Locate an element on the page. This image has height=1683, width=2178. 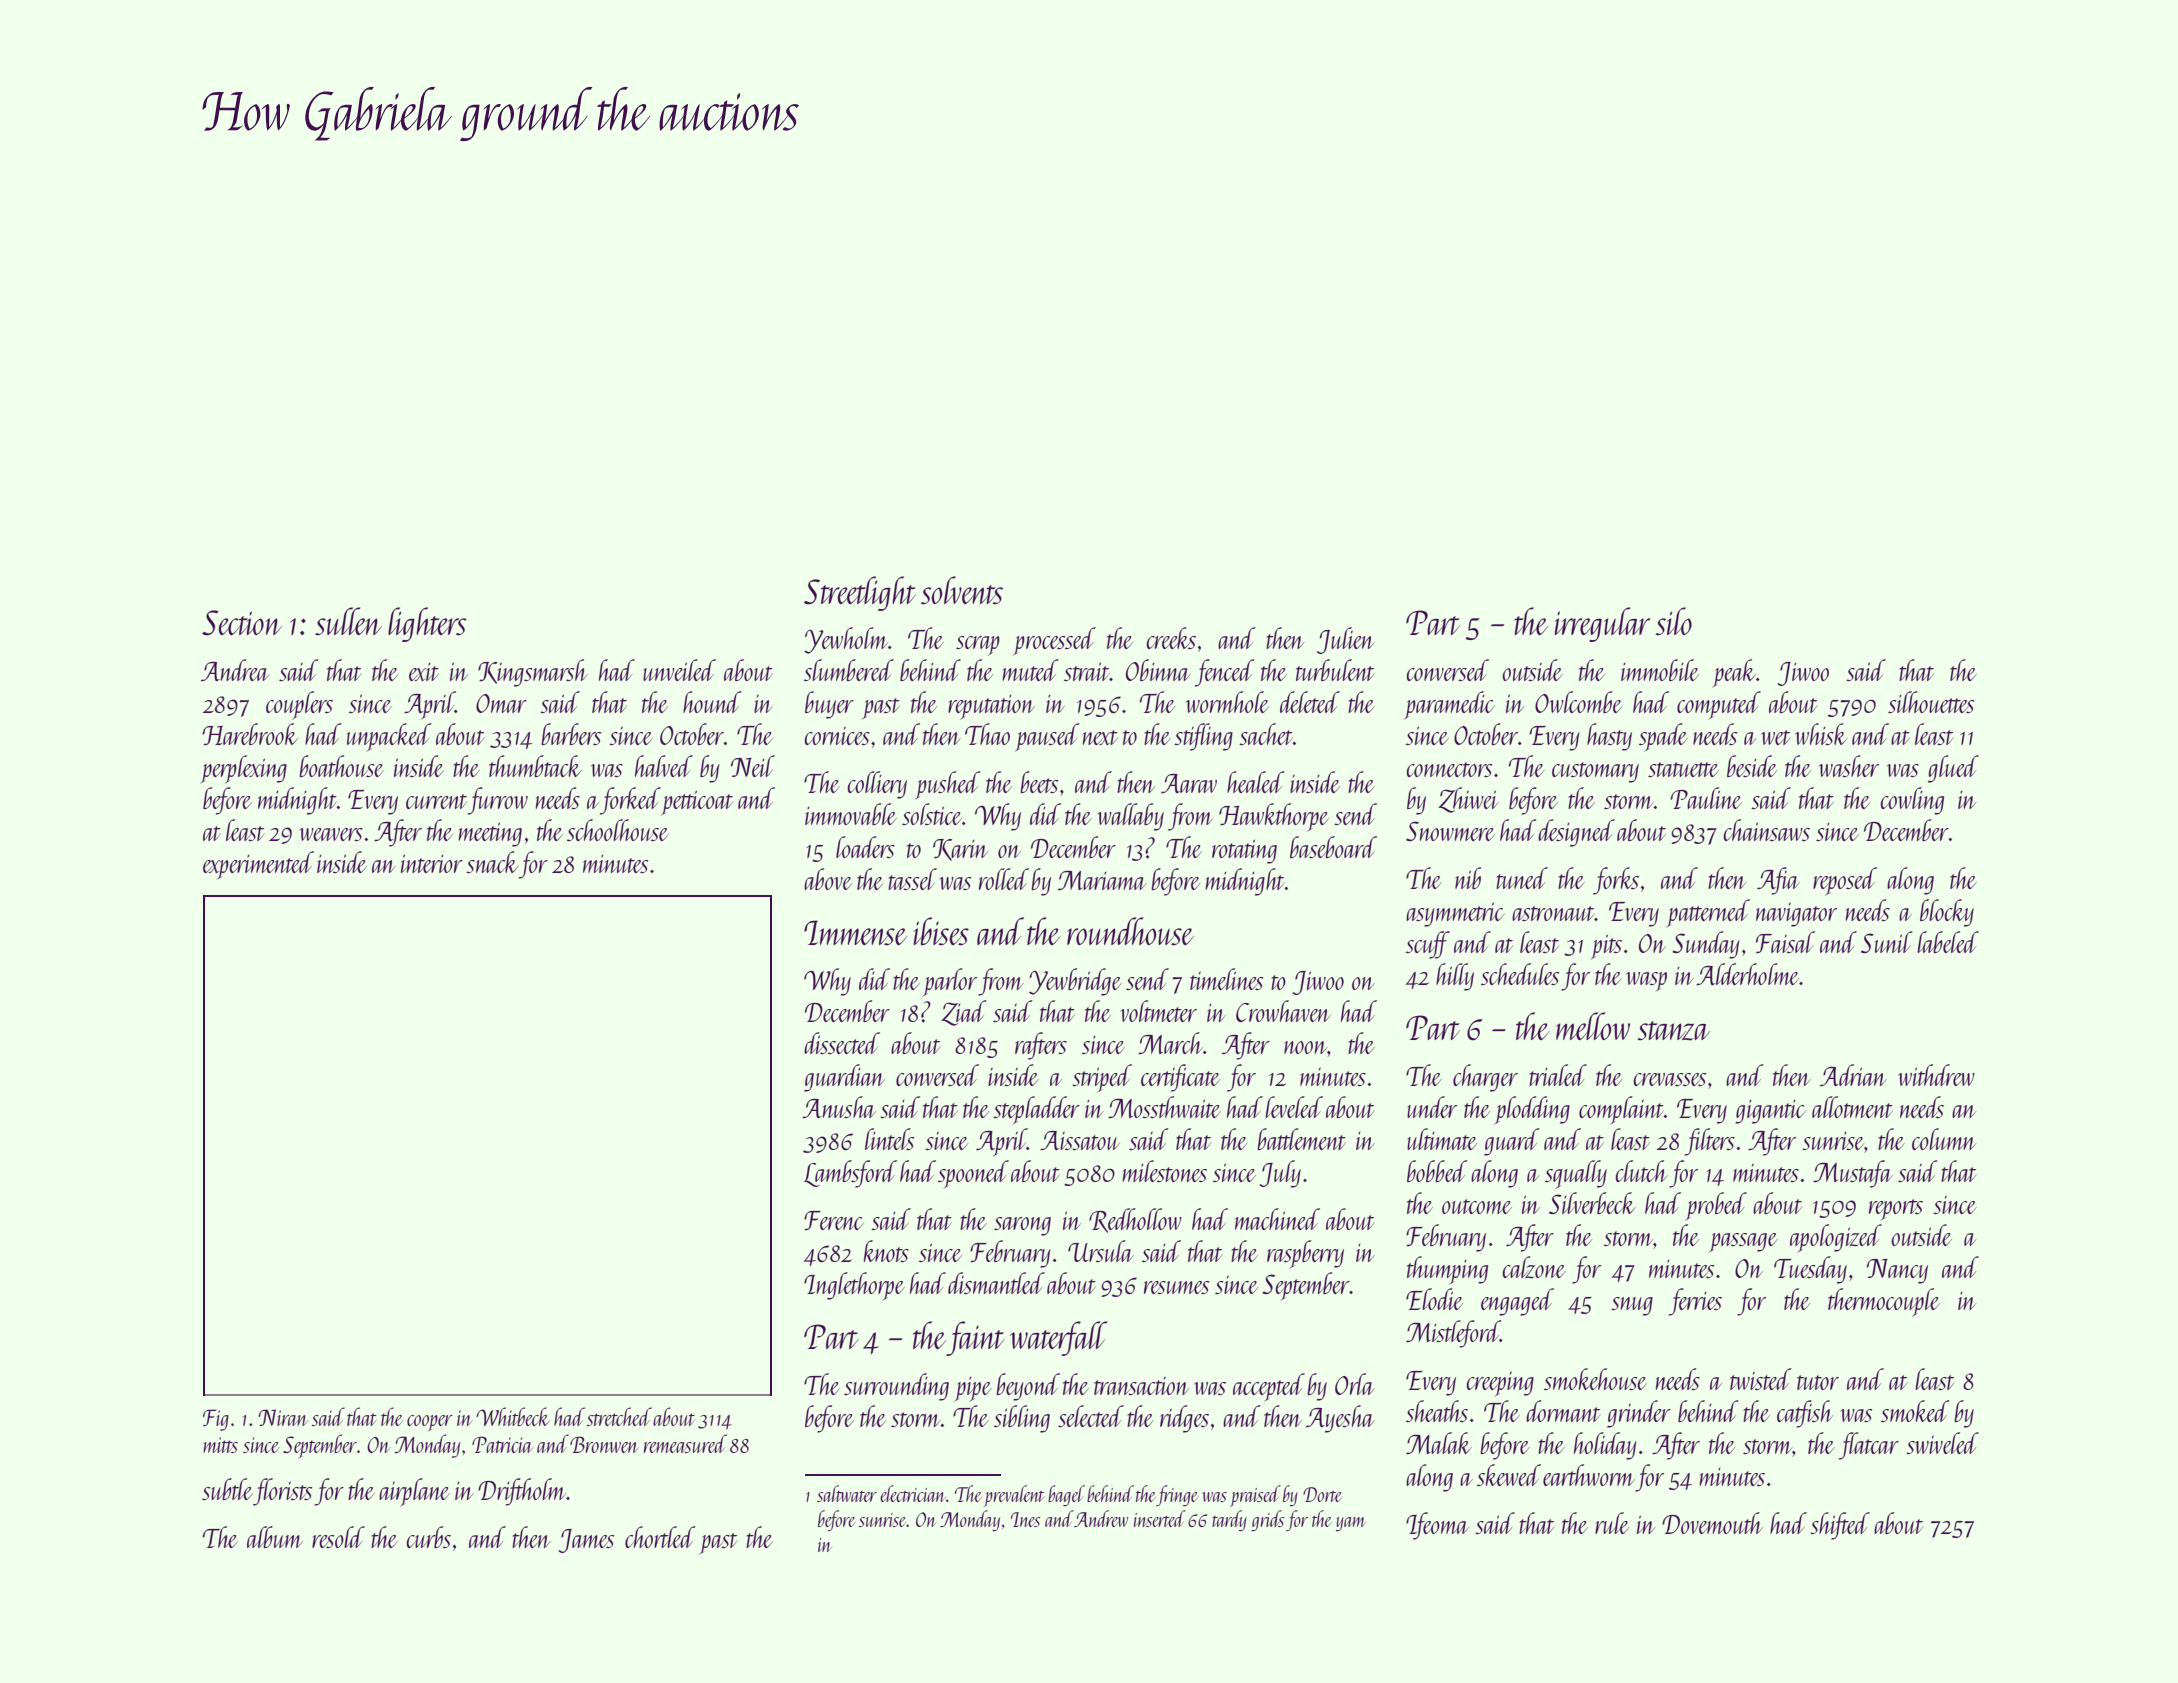
waterfall is located at coordinates (1058, 1338).
